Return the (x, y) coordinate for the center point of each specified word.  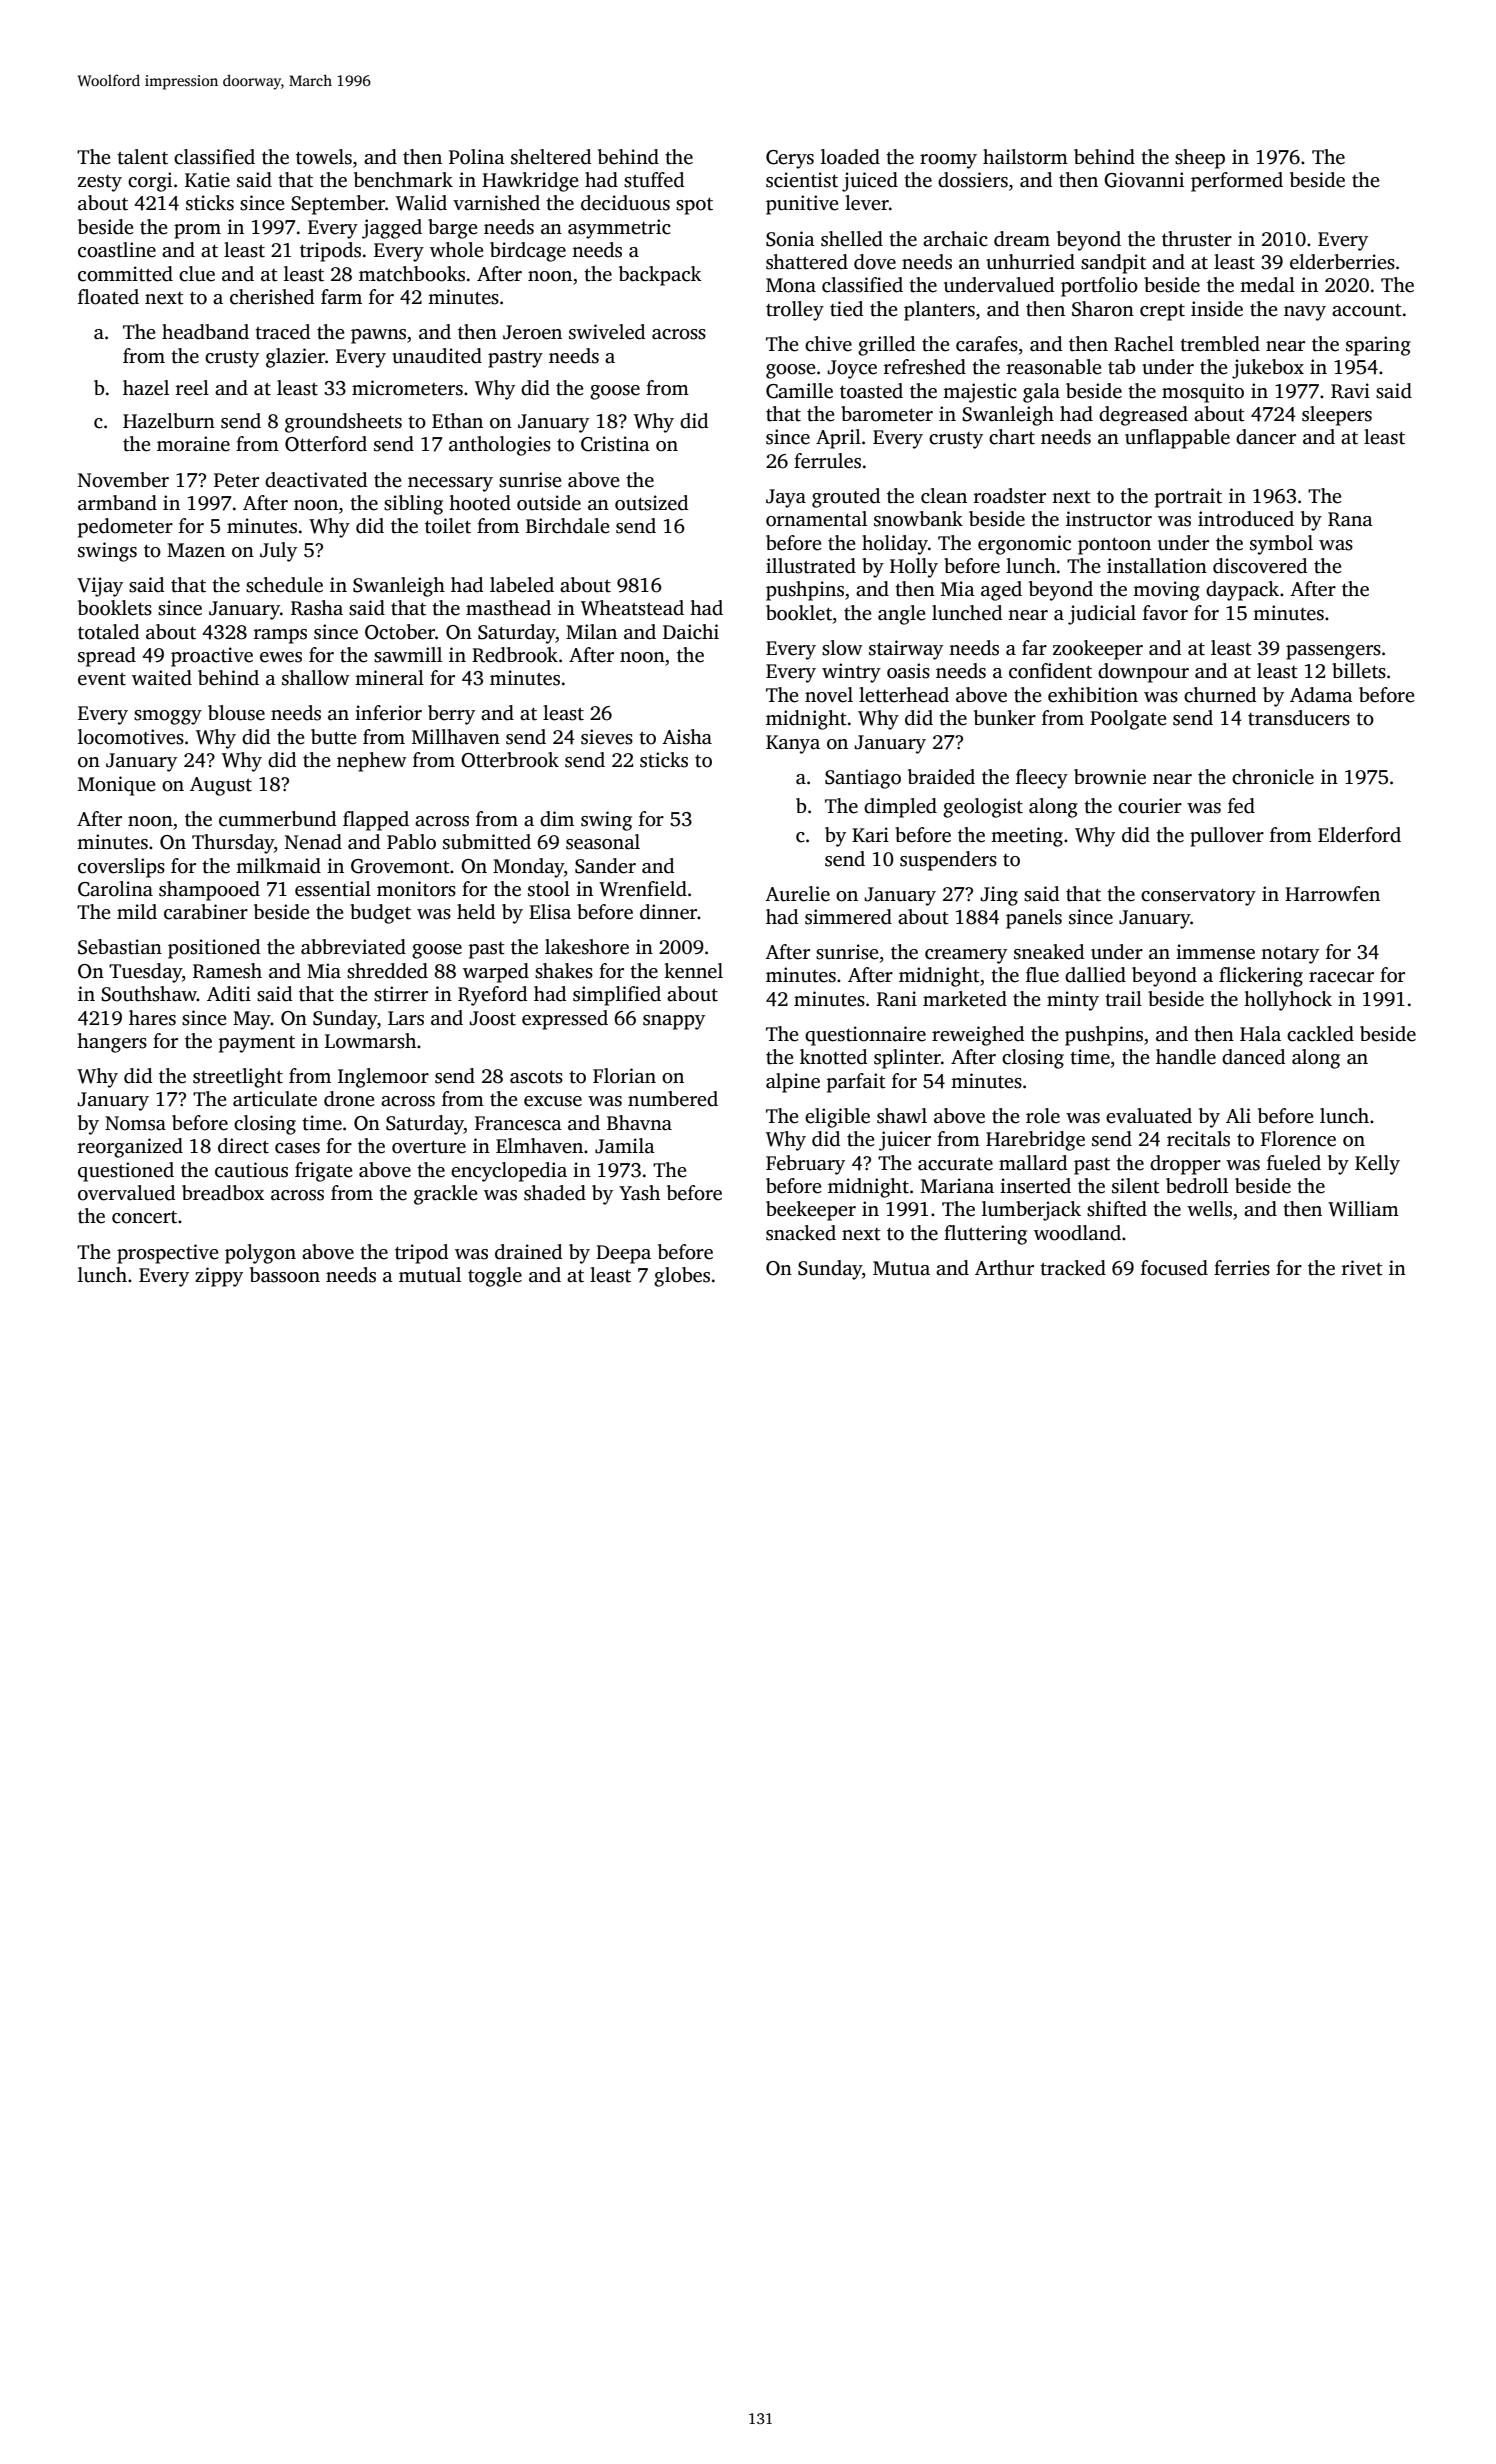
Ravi (1350, 391)
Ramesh (227, 971)
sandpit (1113, 264)
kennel (693, 971)
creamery (966, 956)
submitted (487, 842)
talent (142, 157)
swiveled (607, 332)
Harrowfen (1332, 894)
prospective (168, 1254)
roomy (948, 161)
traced (282, 332)
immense (1215, 952)
